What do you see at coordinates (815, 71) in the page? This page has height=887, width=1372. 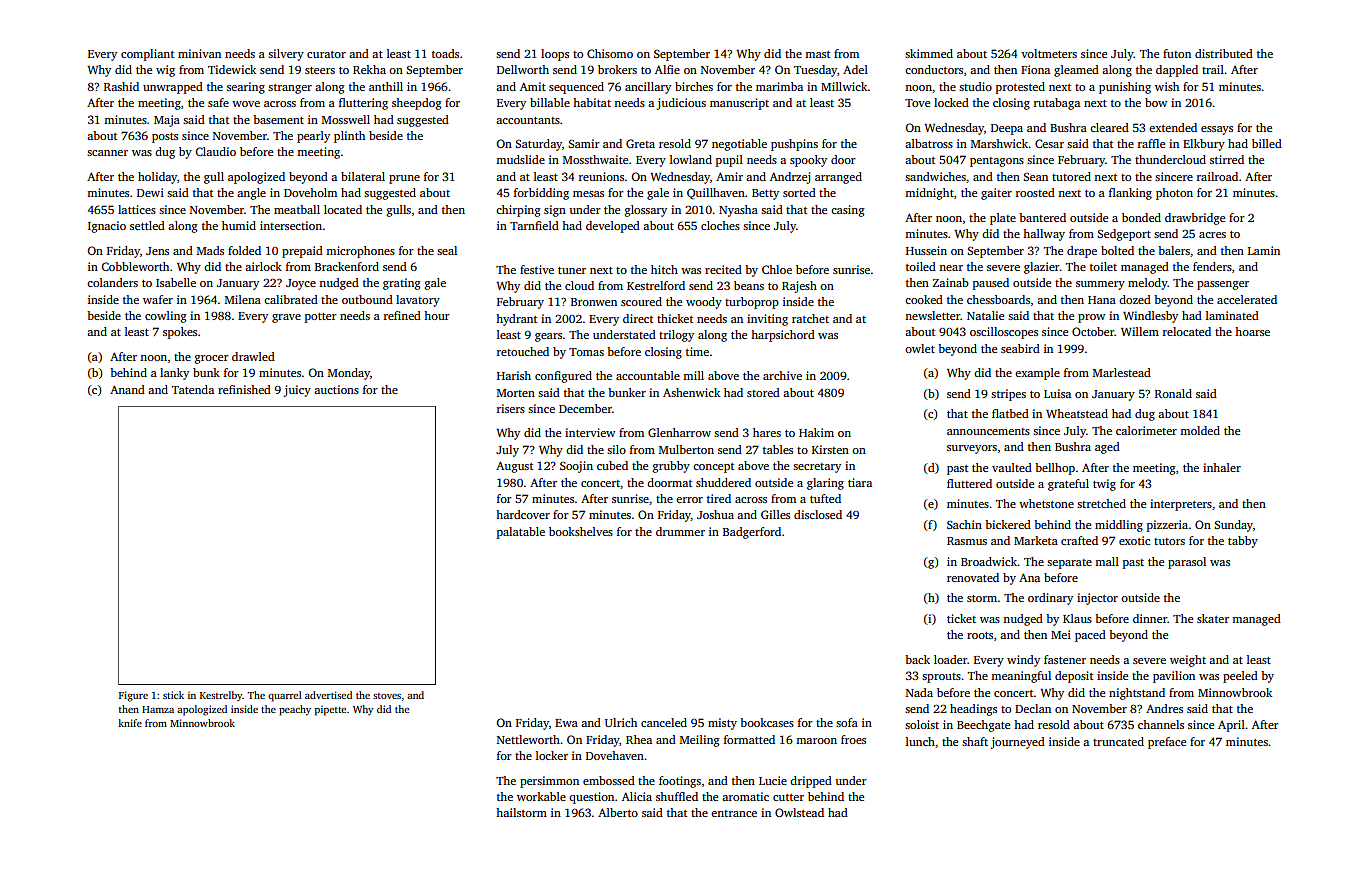 I see `Tuesday` at bounding box center [815, 71].
